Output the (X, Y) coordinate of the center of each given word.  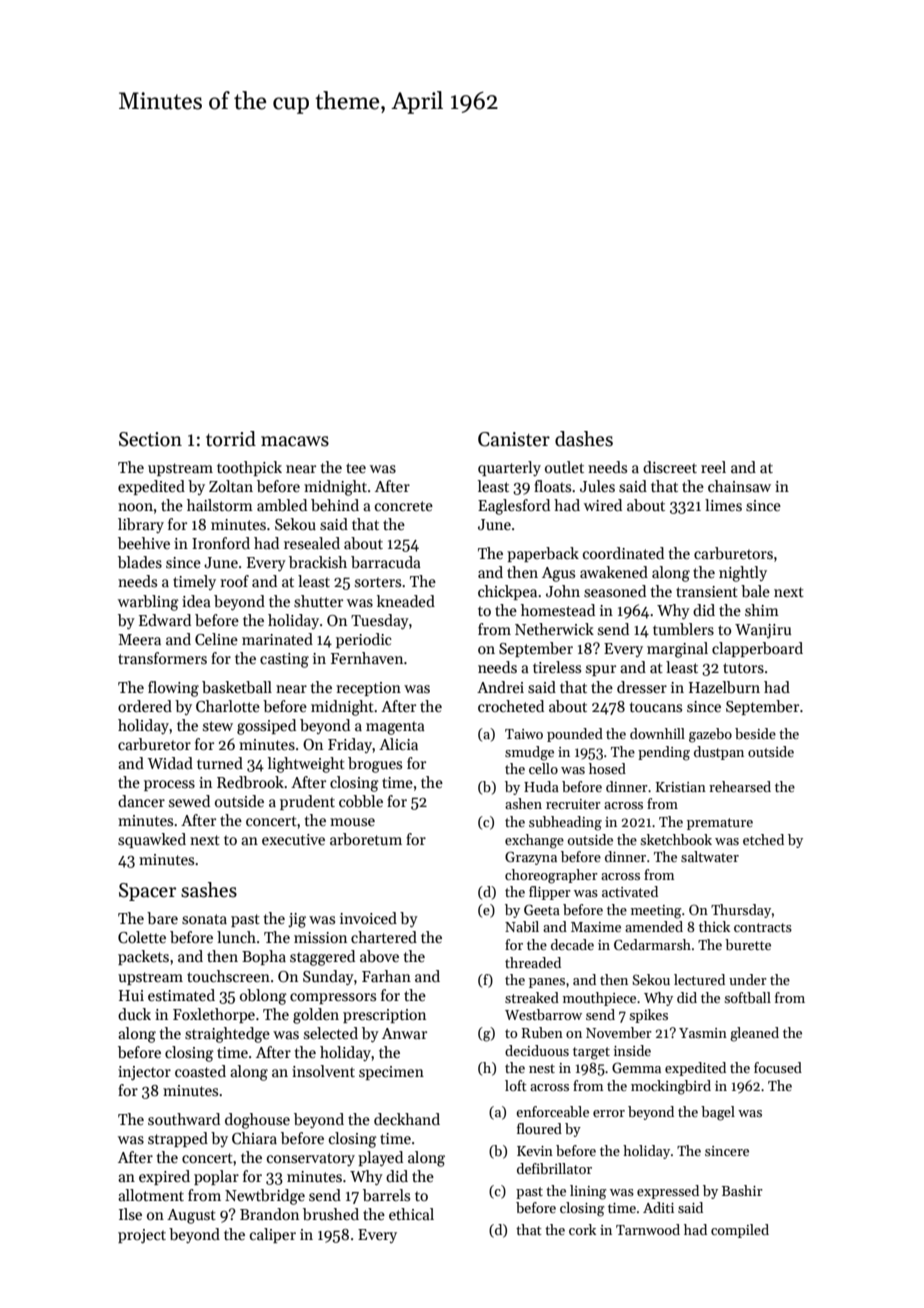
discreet (670, 467)
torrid (231, 439)
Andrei (500, 687)
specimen (391, 1073)
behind (335, 505)
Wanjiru (763, 631)
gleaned (754, 1034)
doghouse (257, 1121)
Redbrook (250, 782)
